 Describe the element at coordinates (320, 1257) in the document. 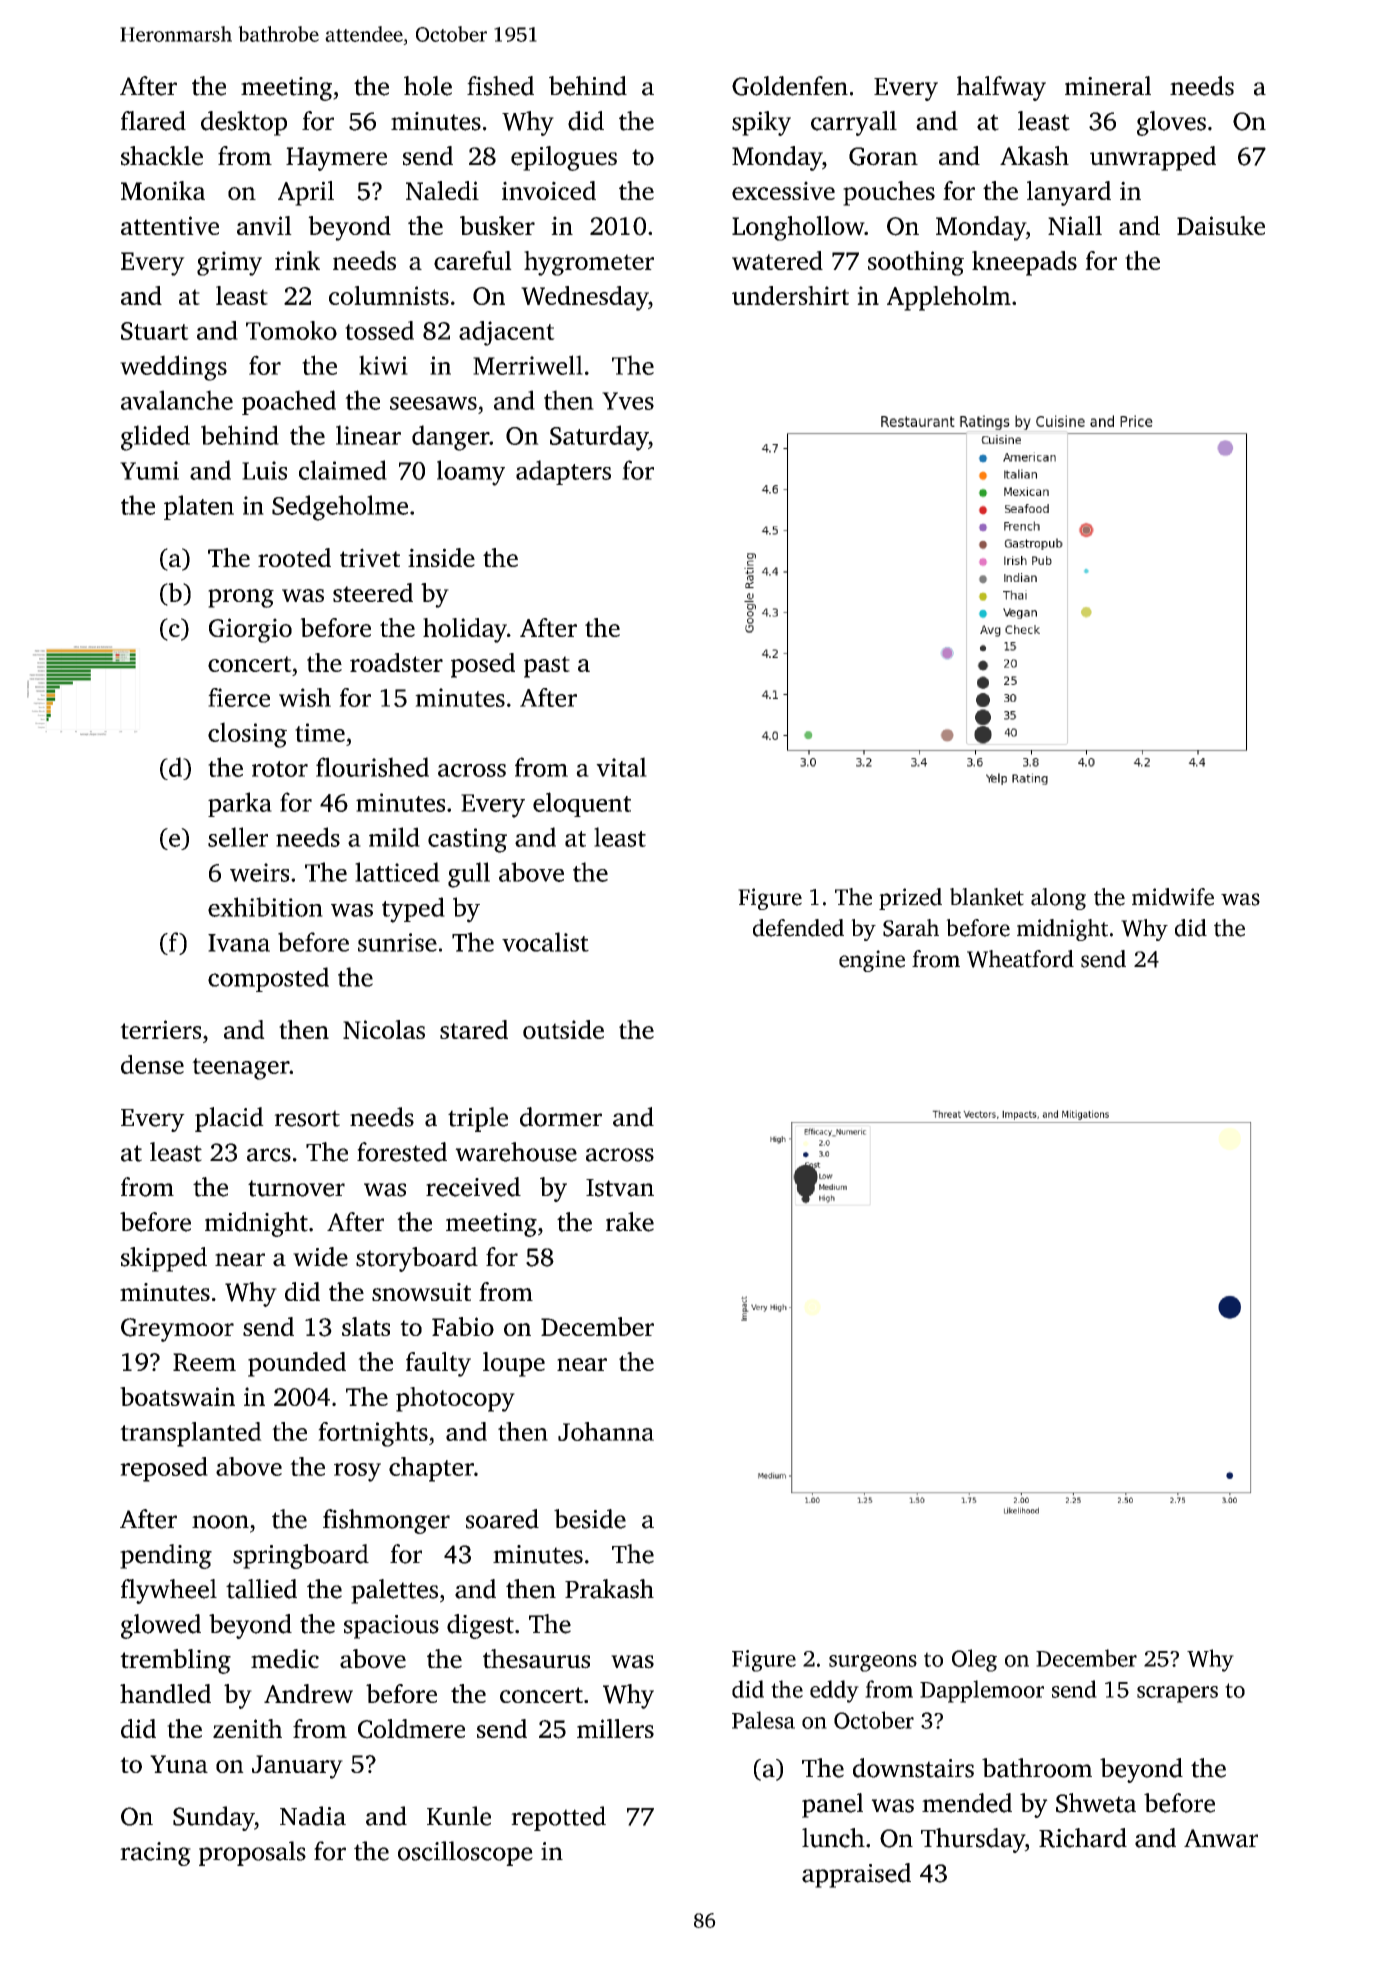

I see `wide` at that location.
